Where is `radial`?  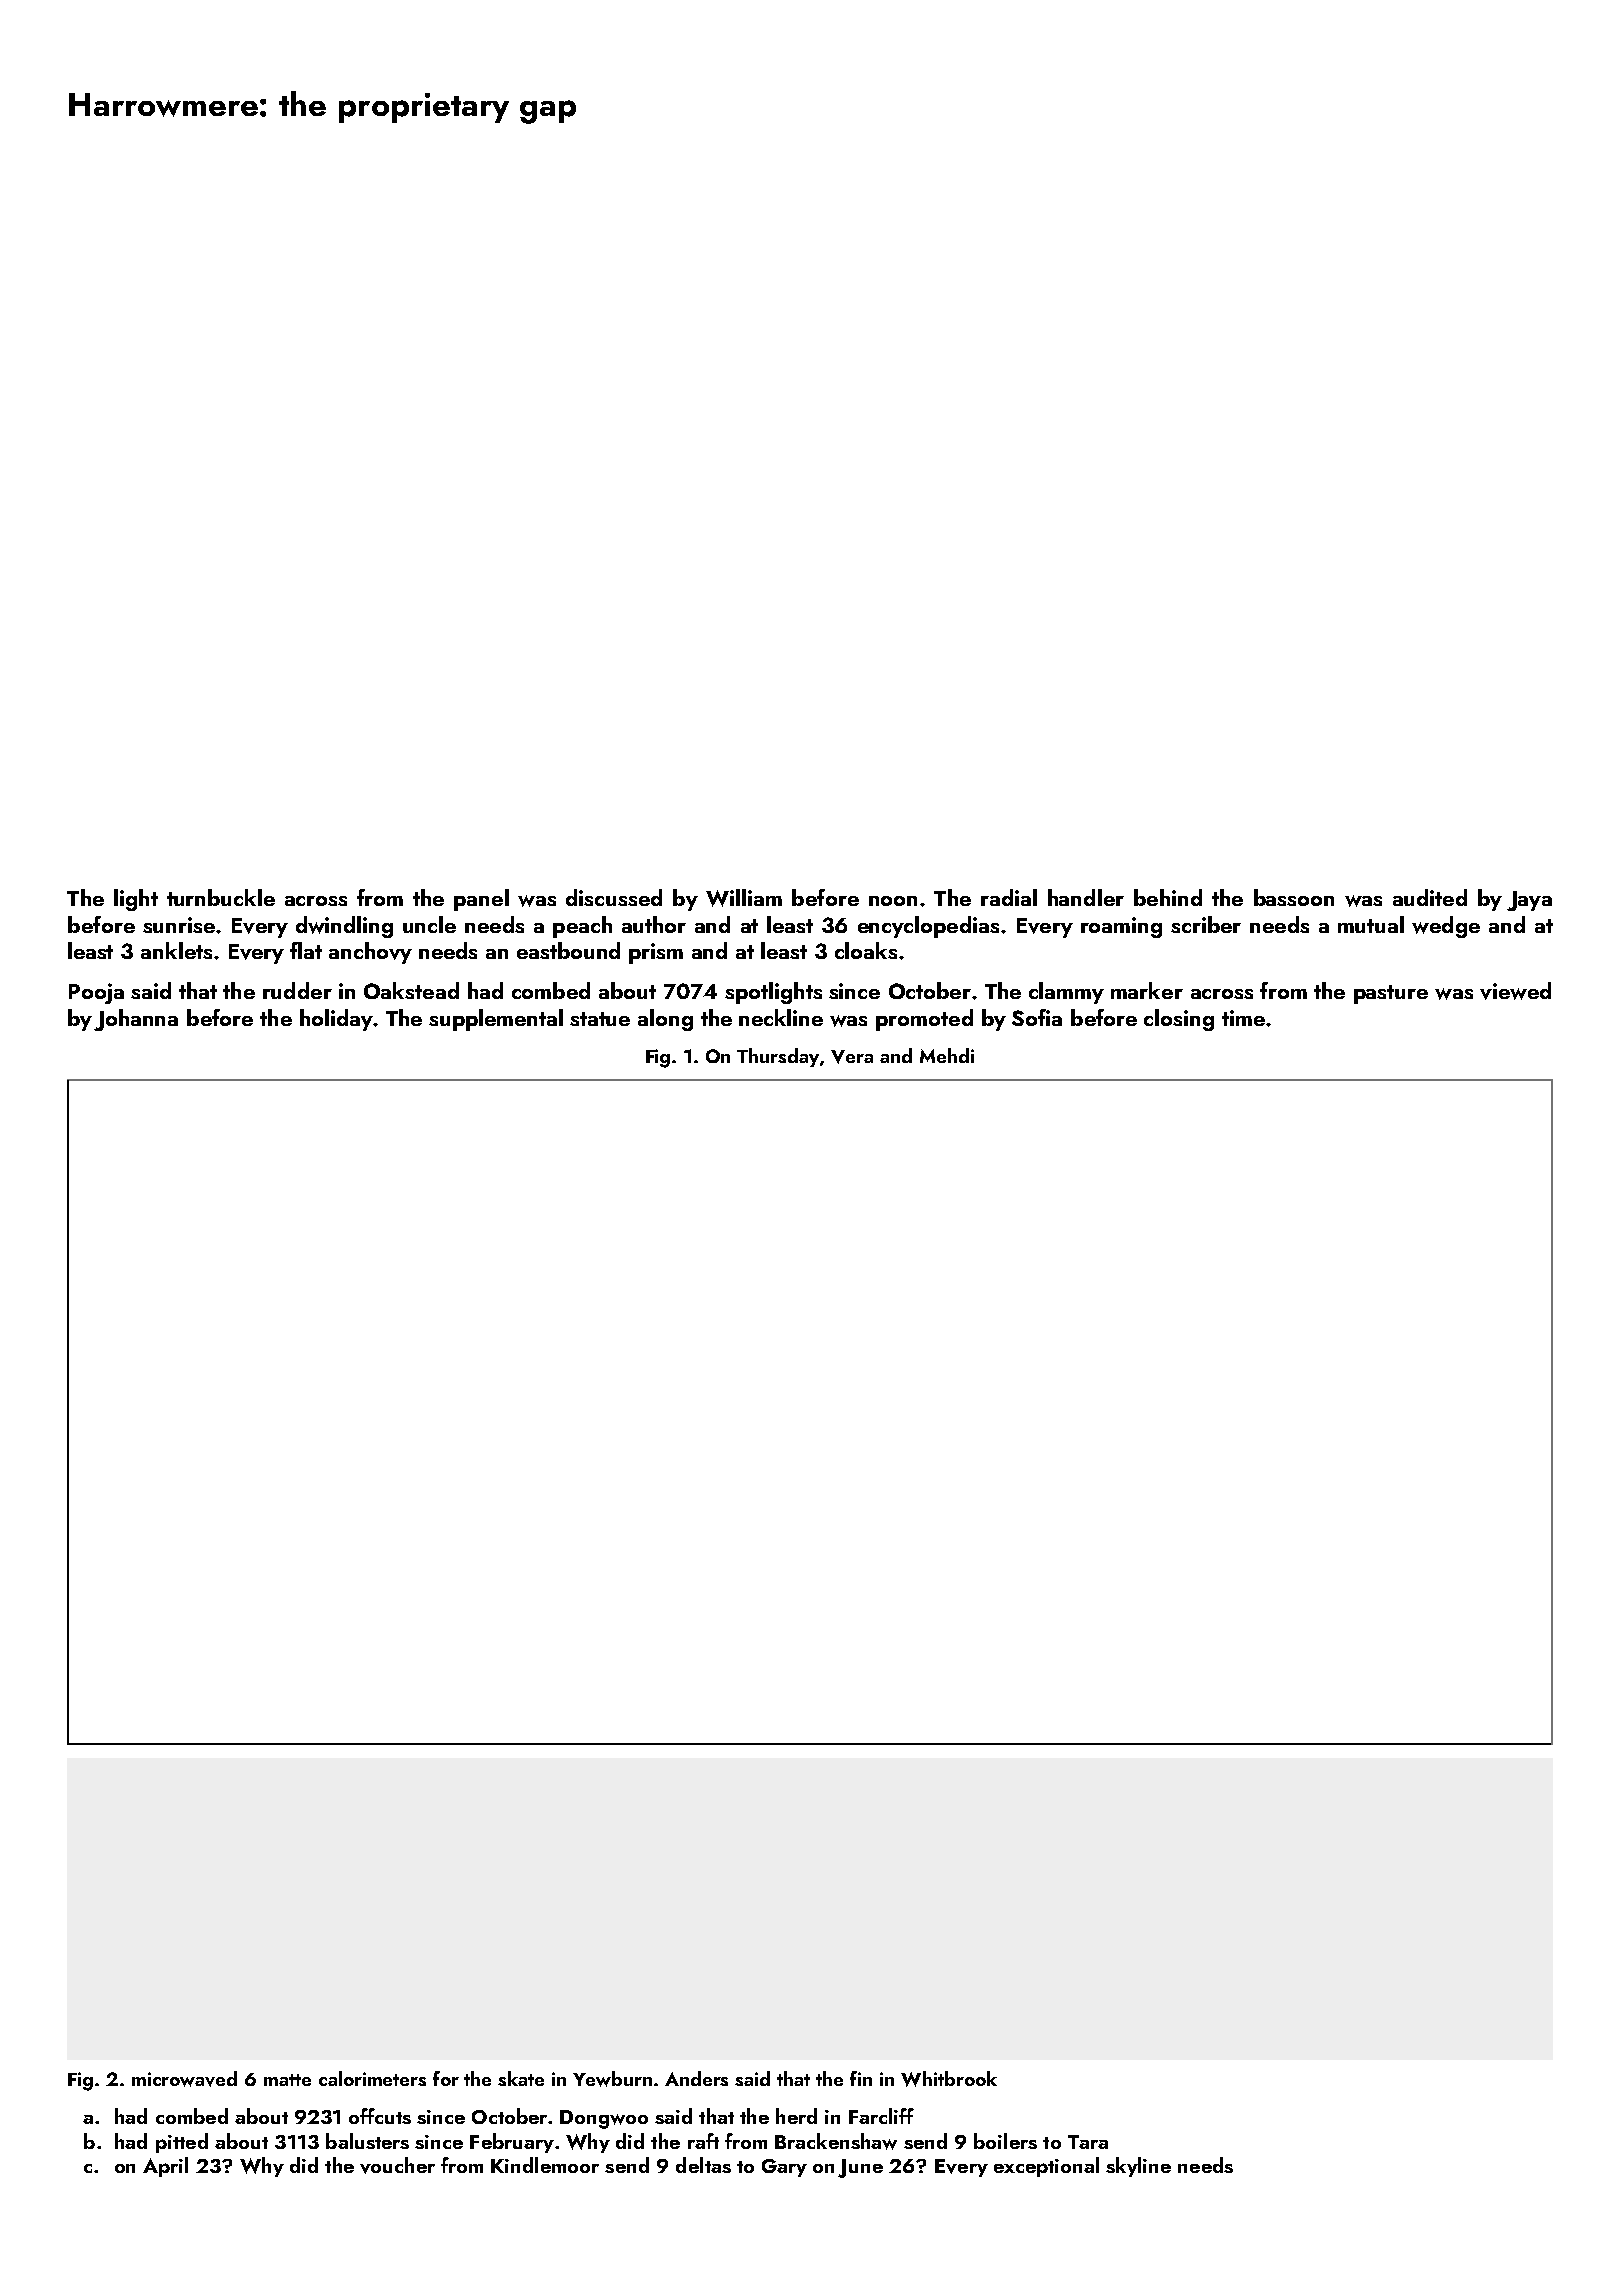 radial is located at coordinates (1009, 897).
